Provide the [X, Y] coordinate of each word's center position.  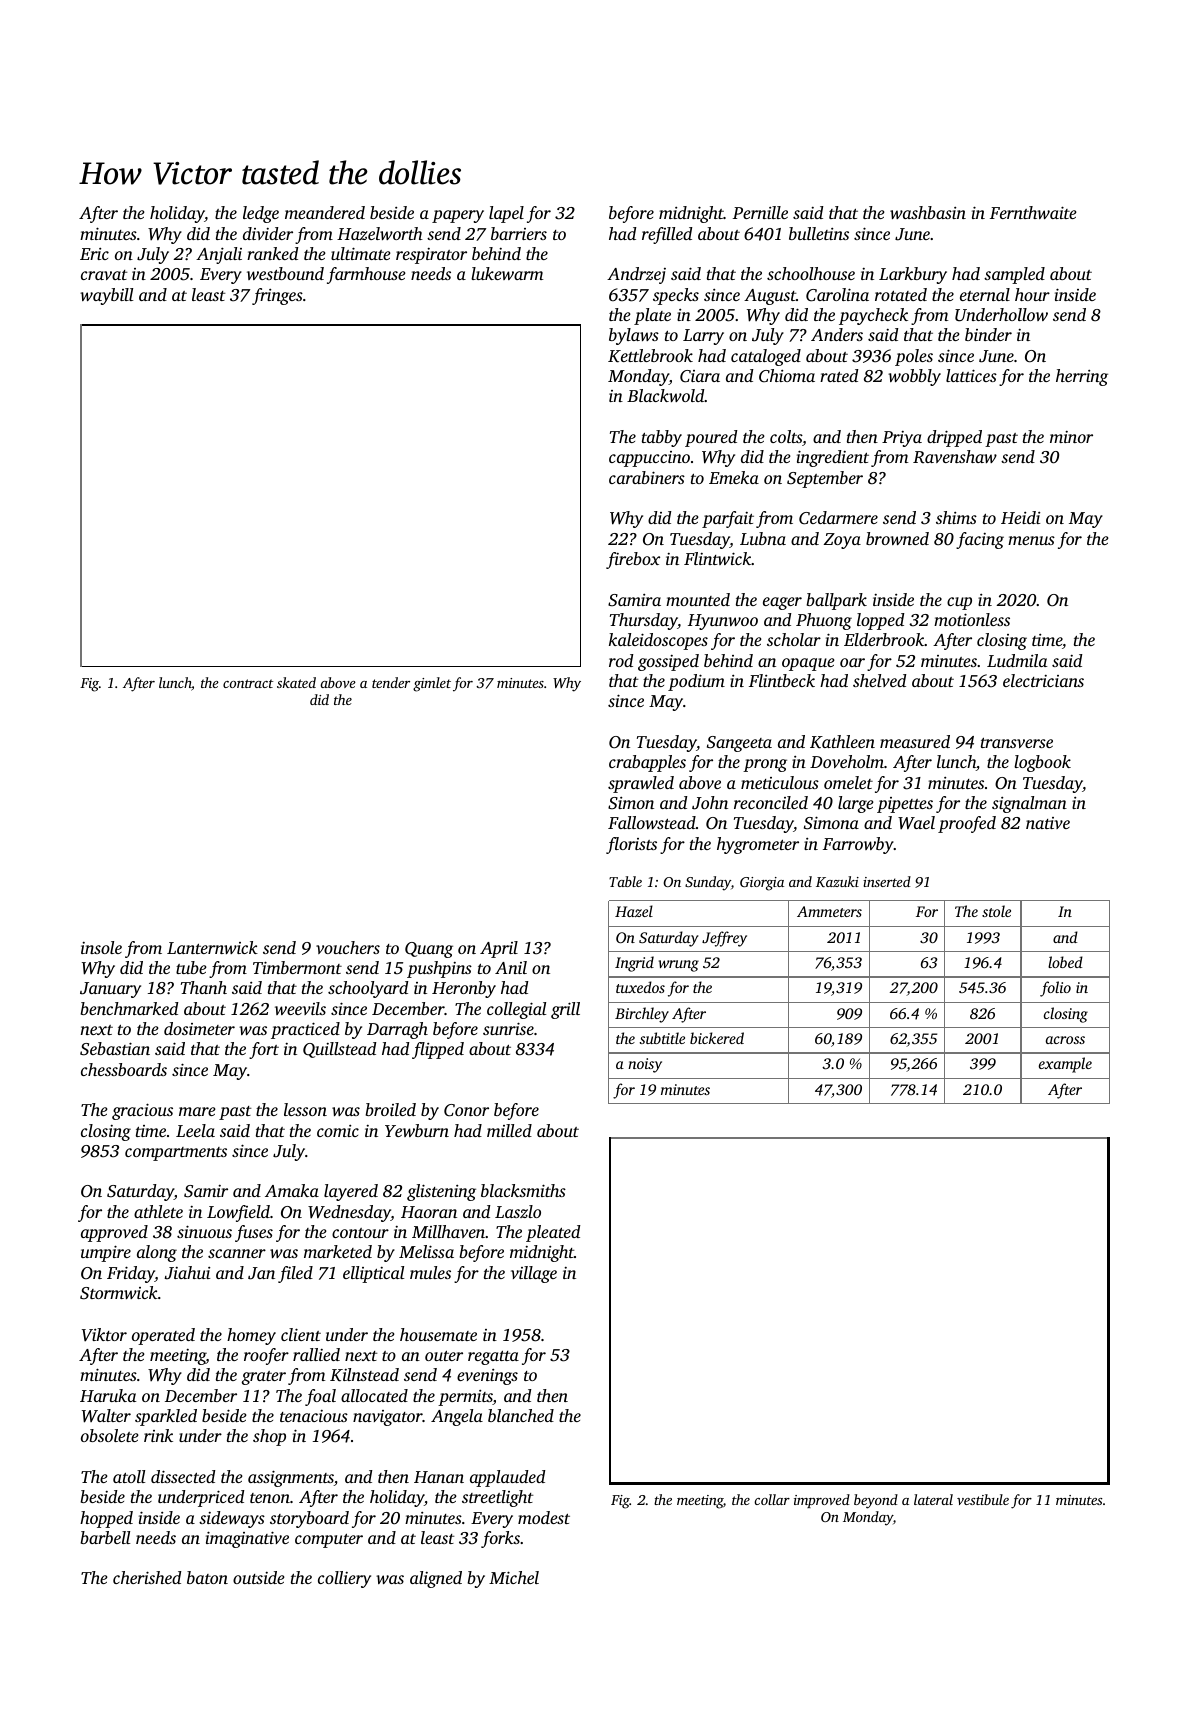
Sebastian [115, 1049]
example [1065, 1065]
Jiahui [187, 1273]
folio [1055, 989]
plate [652, 316]
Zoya [842, 541]
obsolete [110, 1435]
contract [248, 683]
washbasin [928, 212]
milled [509, 1130]
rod [621, 660]
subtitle [662, 1038]
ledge [261, 214]
